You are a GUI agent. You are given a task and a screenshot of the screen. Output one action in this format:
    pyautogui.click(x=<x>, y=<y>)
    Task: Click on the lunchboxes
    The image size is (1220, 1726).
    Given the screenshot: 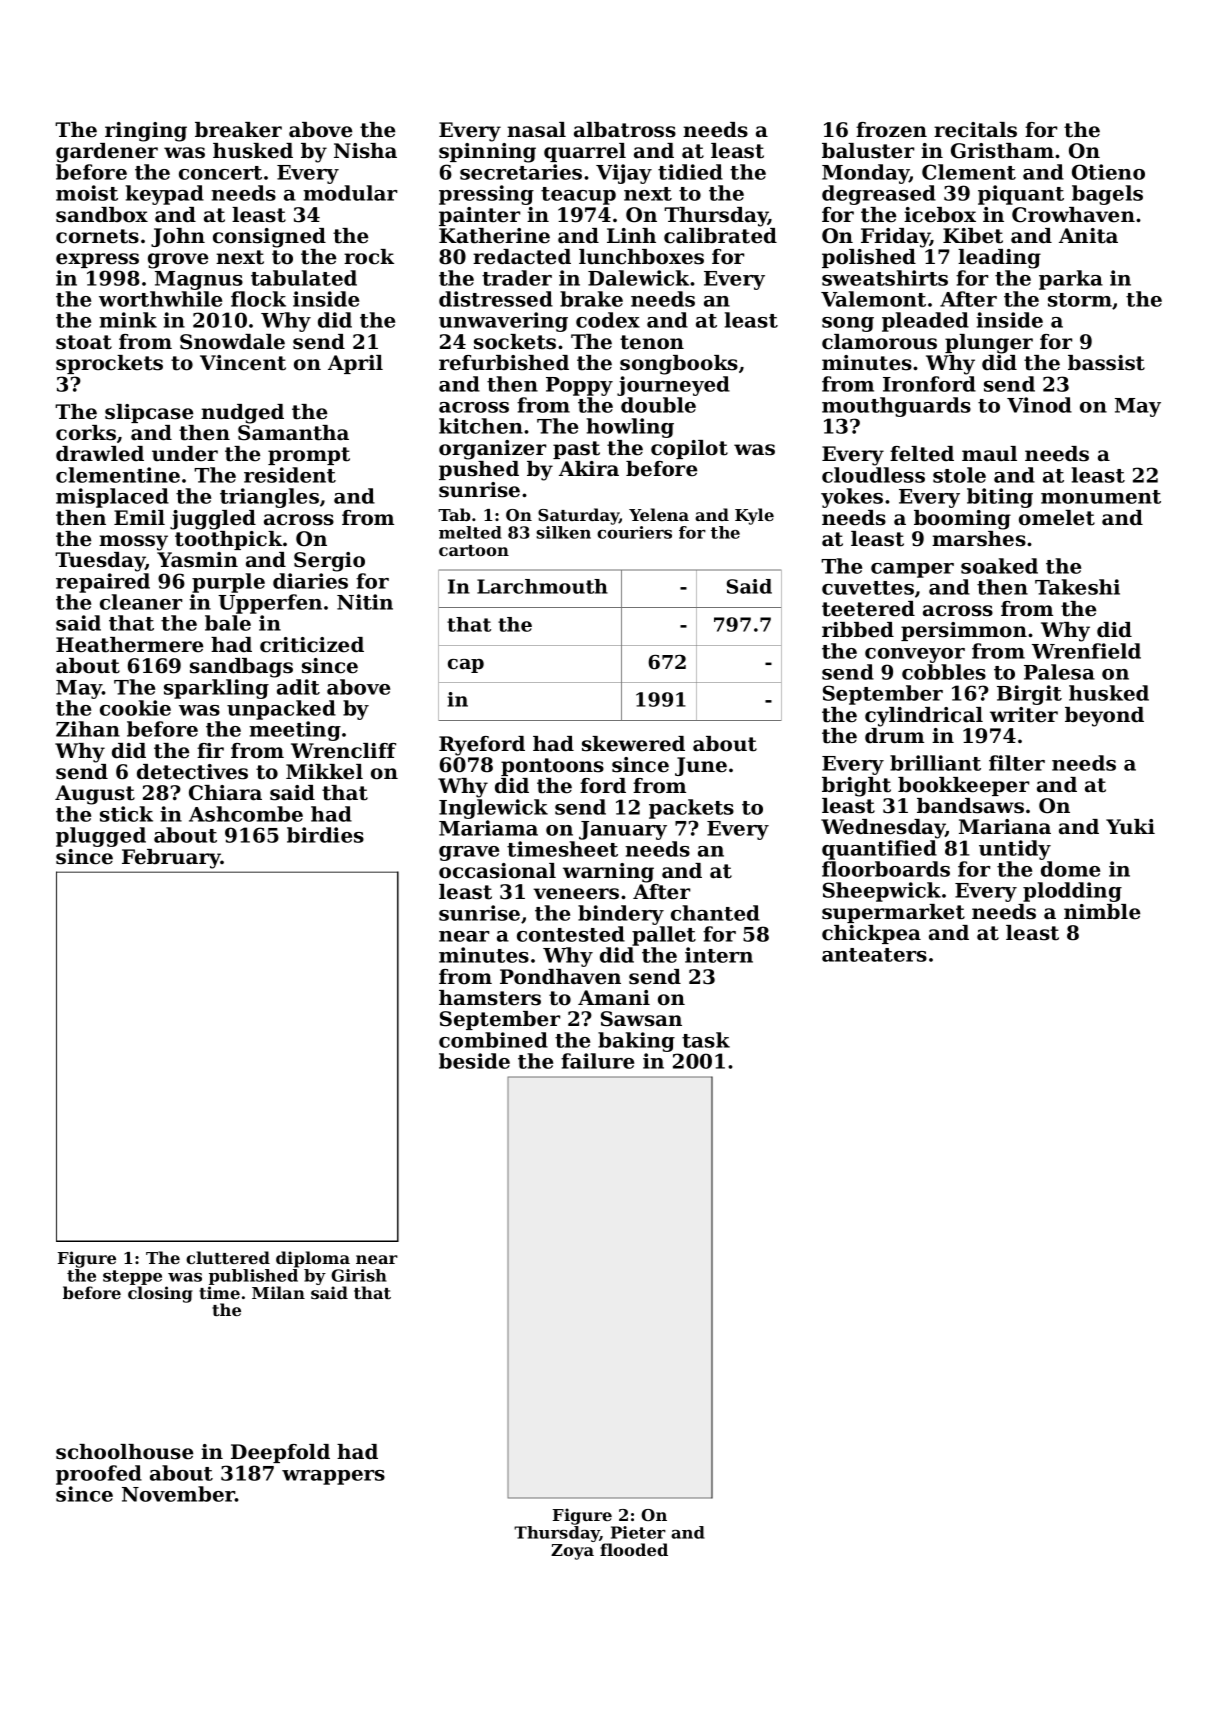 What is the action you would take?
    pyautogui.click(x=641, y=257)
